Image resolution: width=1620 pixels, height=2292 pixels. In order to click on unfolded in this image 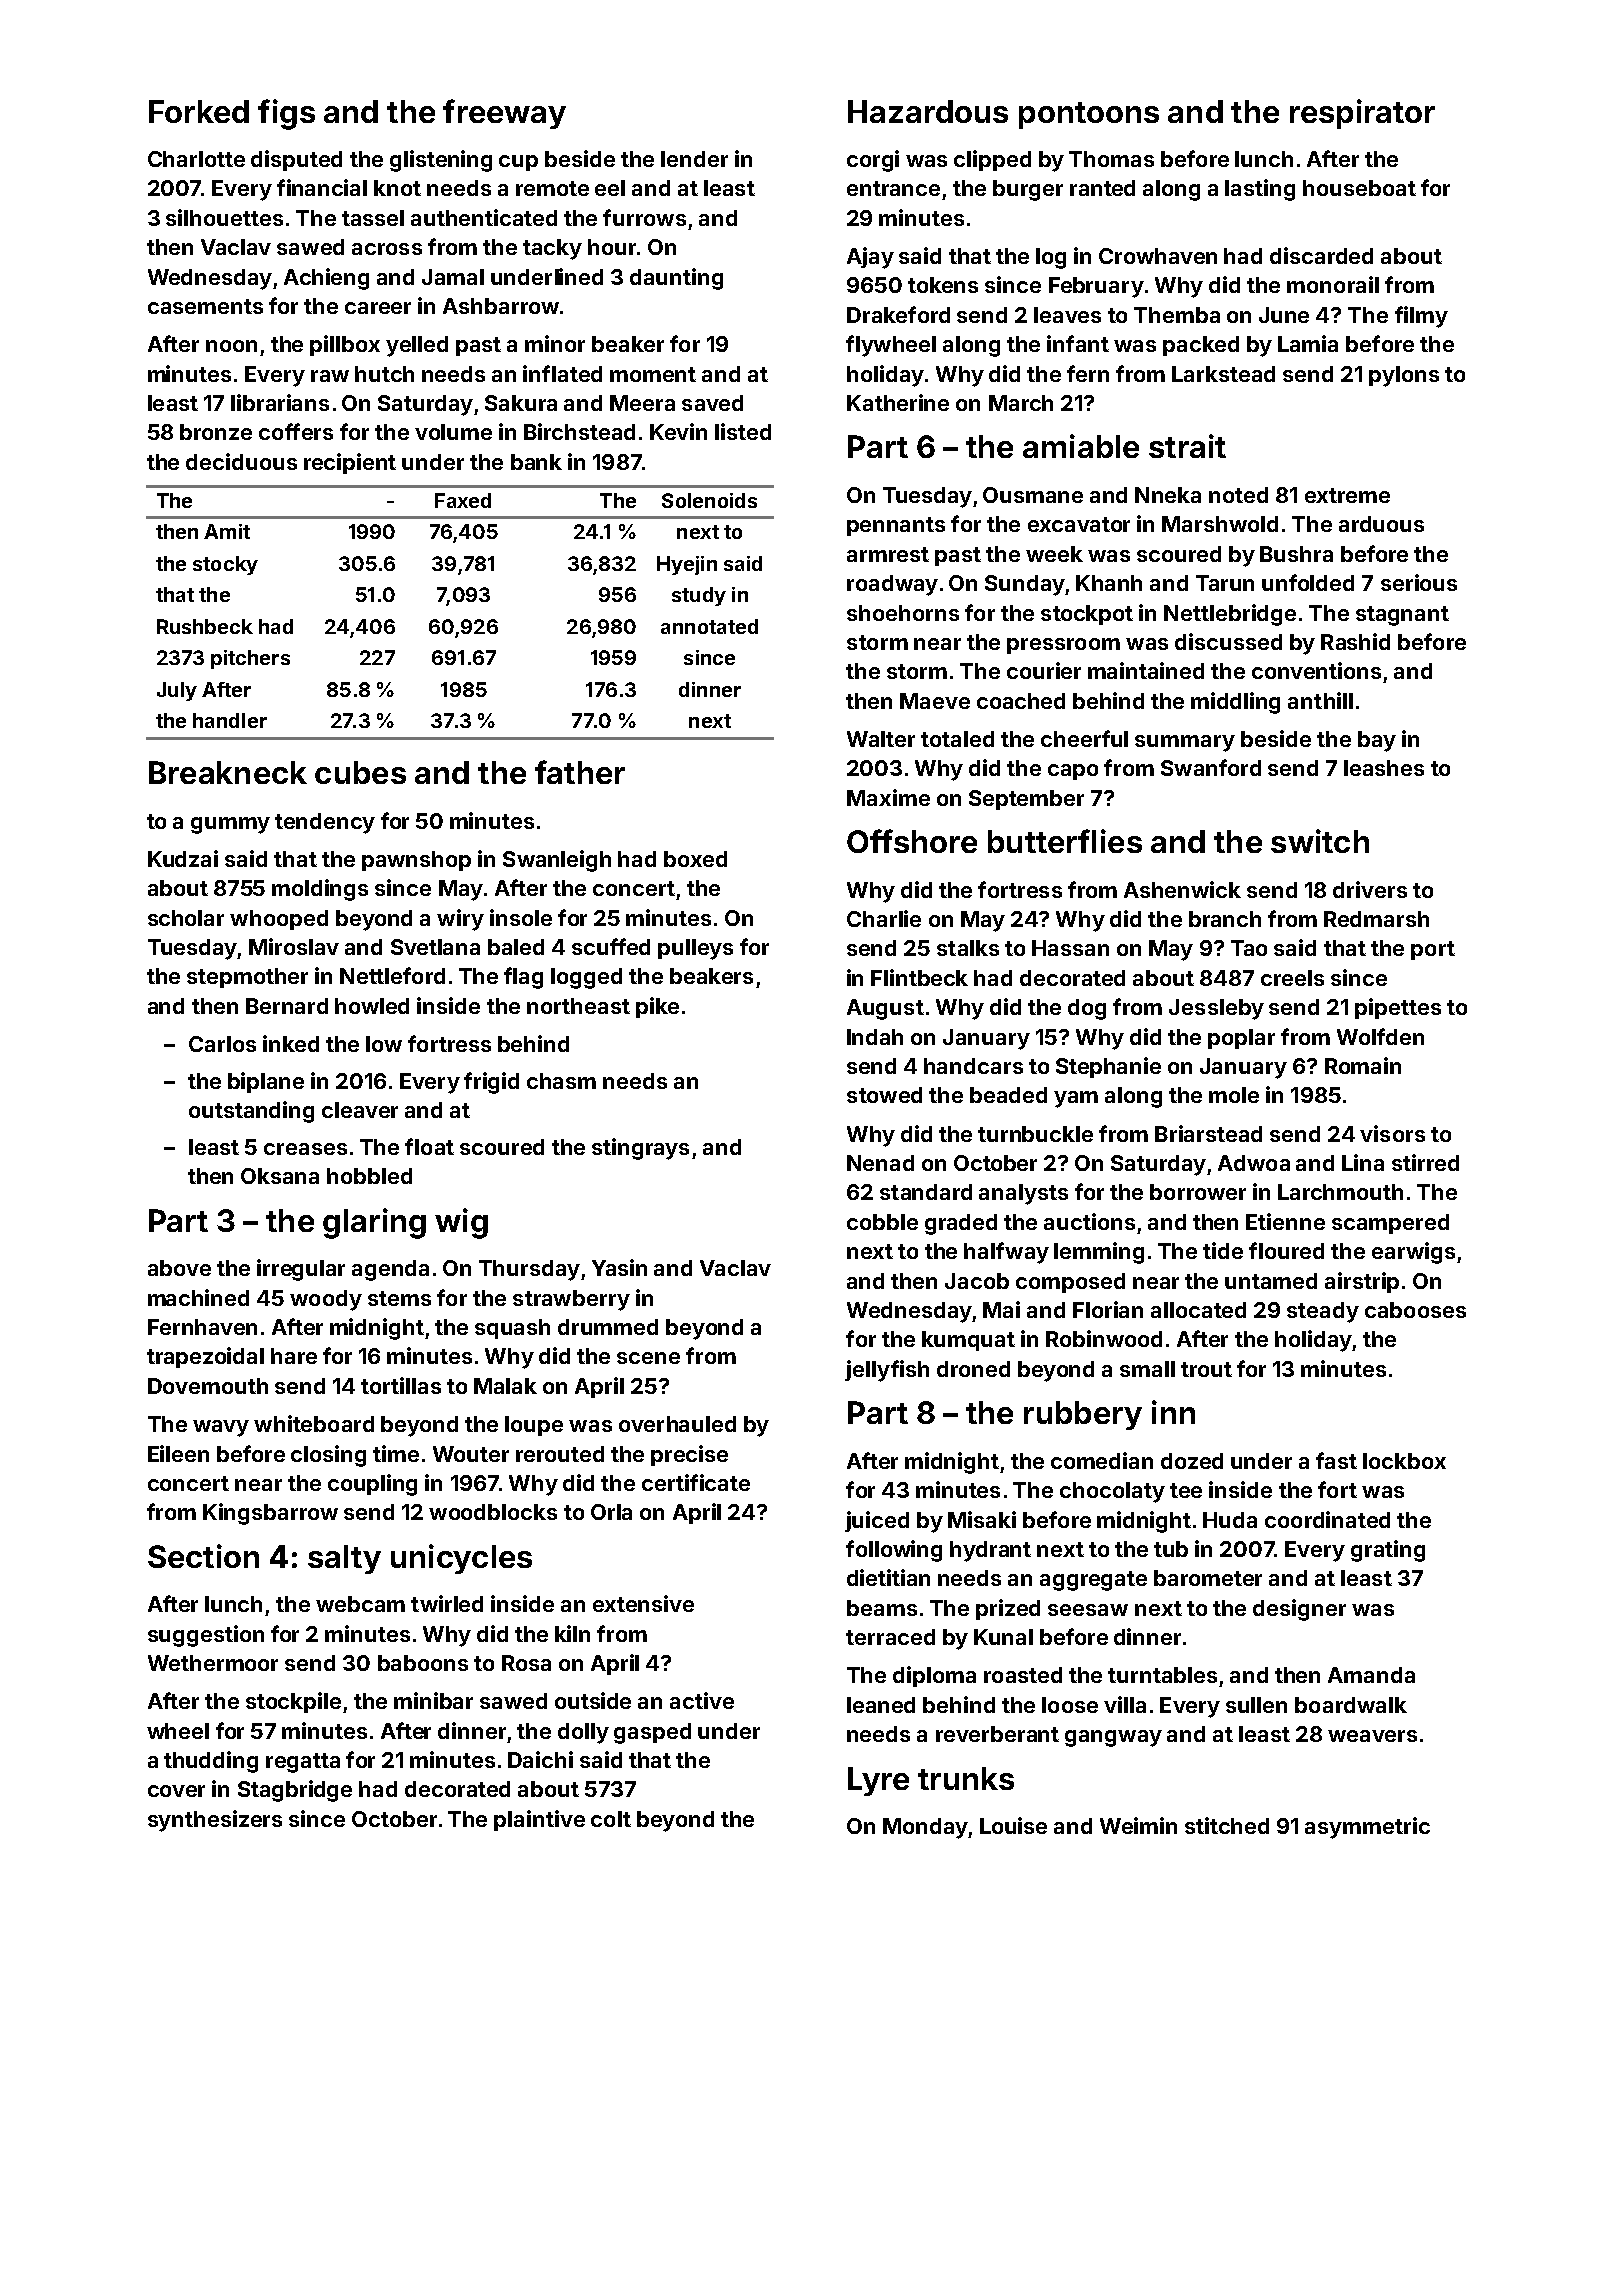, I will do `click(1308, 582)`.
